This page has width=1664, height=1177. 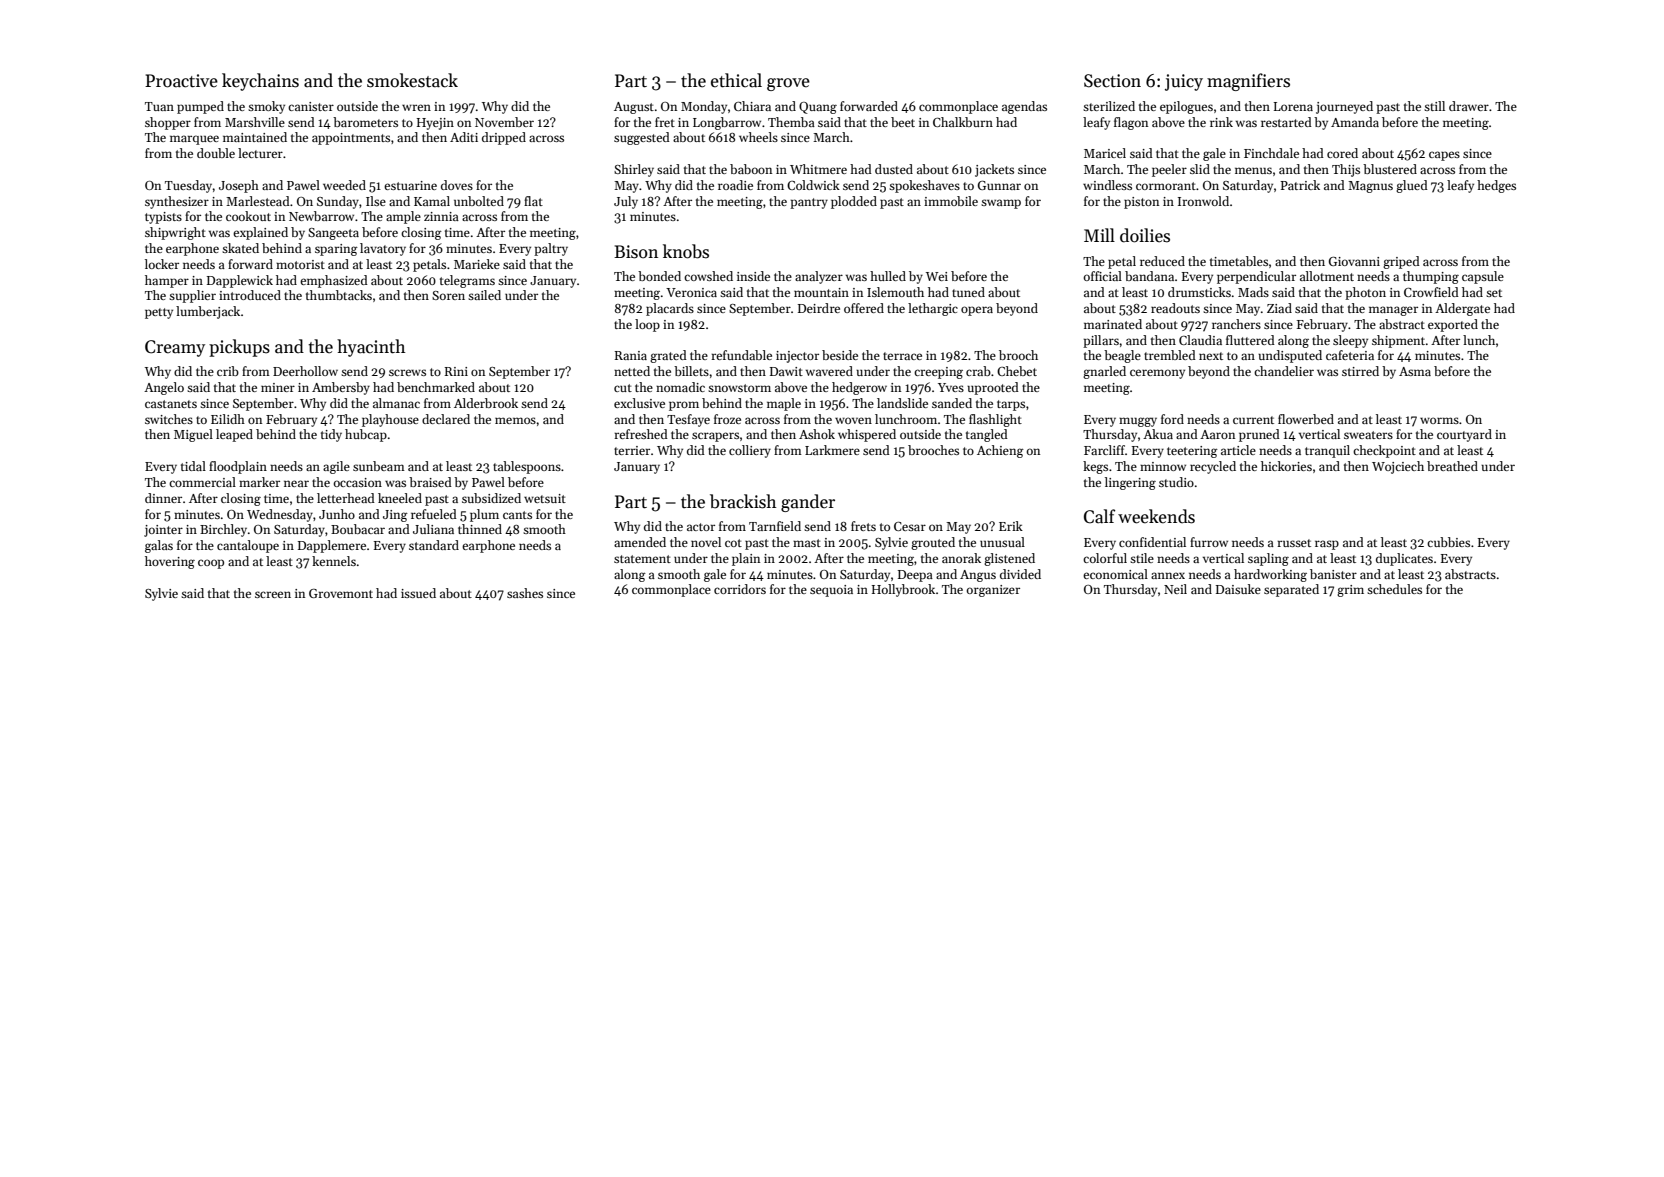 I want to click on kennels, so click(x=334, y=561).
